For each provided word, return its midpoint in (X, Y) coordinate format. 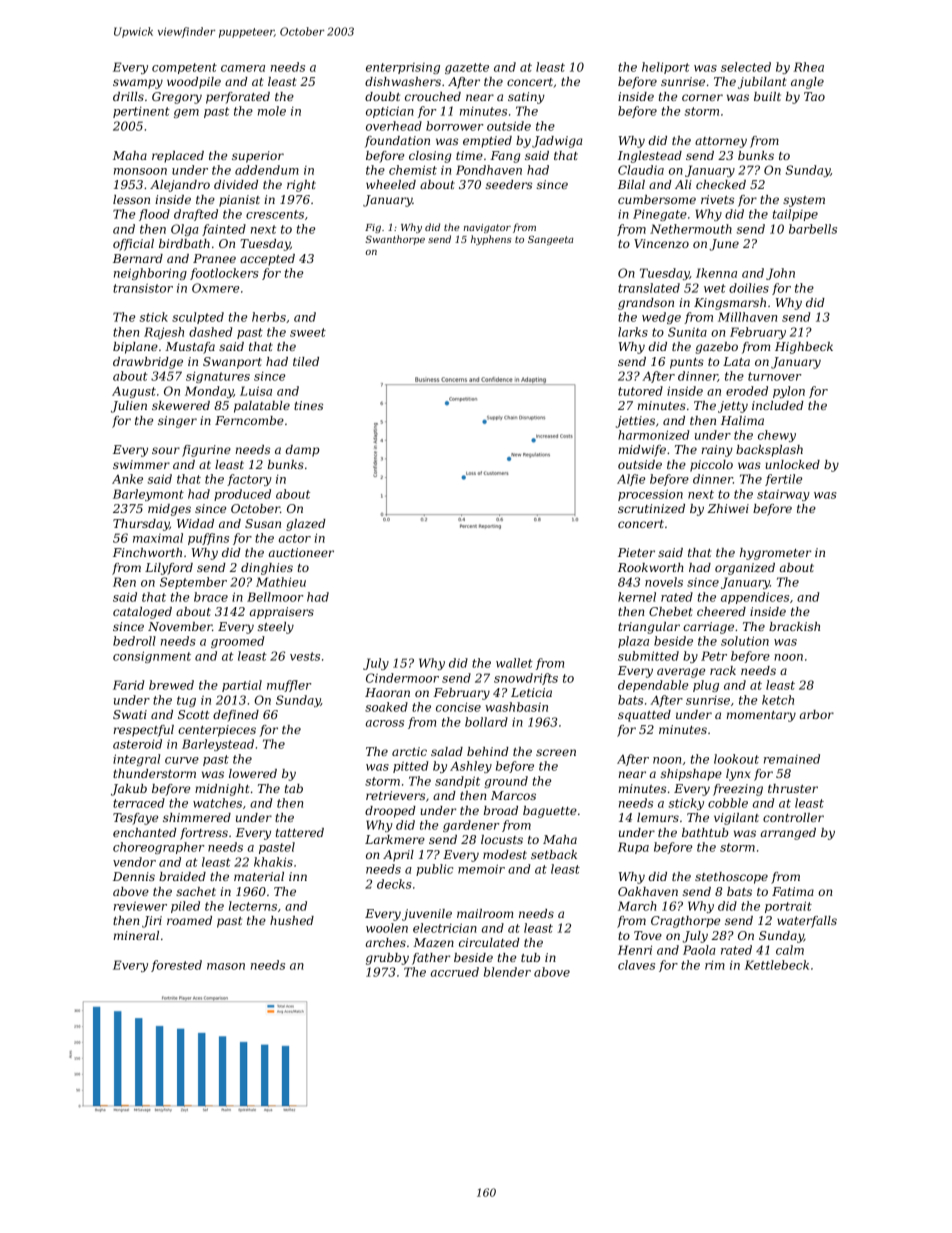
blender (507, 972)
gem (186, 113)
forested (176, 966)
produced (242, 495)
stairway (783, 495)
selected (746, 67)
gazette (467, 68)
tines (308, 405)
